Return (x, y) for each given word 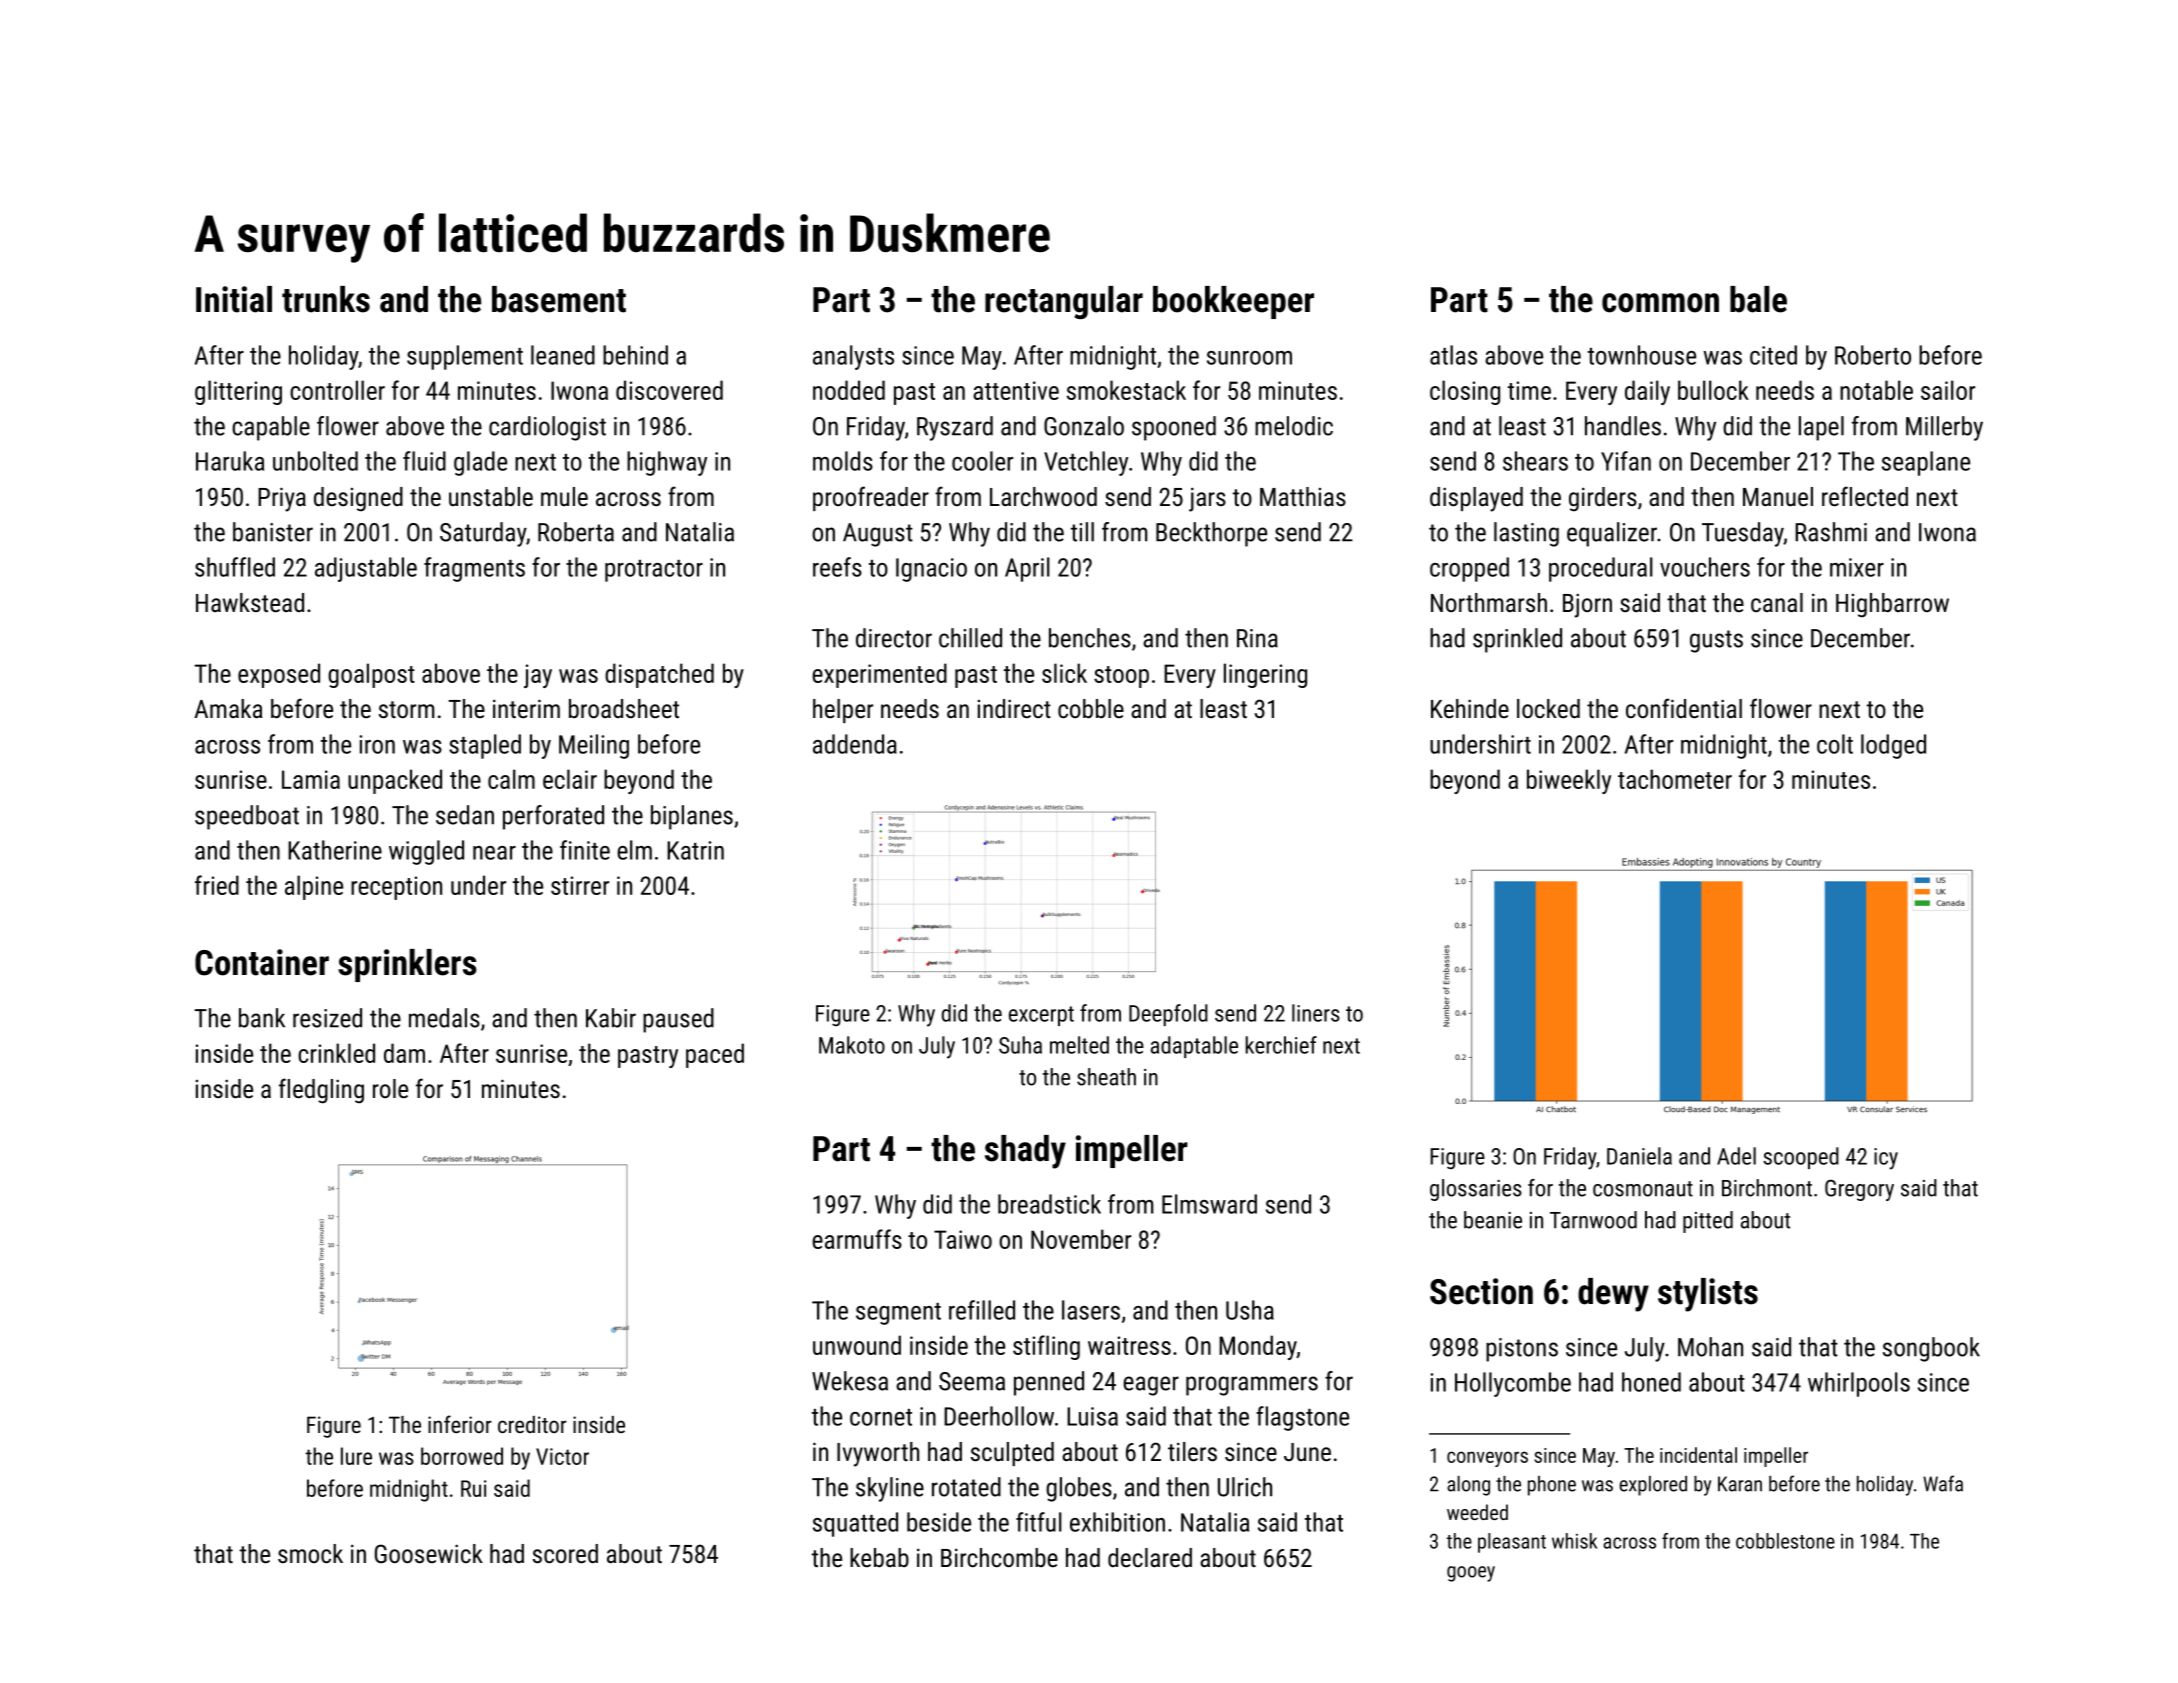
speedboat (247, 817)
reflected (1865, 496)
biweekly (1569, 781)
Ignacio (931, 570)
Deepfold (1168, 1015)
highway (667, 463)
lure (356, 1456)
